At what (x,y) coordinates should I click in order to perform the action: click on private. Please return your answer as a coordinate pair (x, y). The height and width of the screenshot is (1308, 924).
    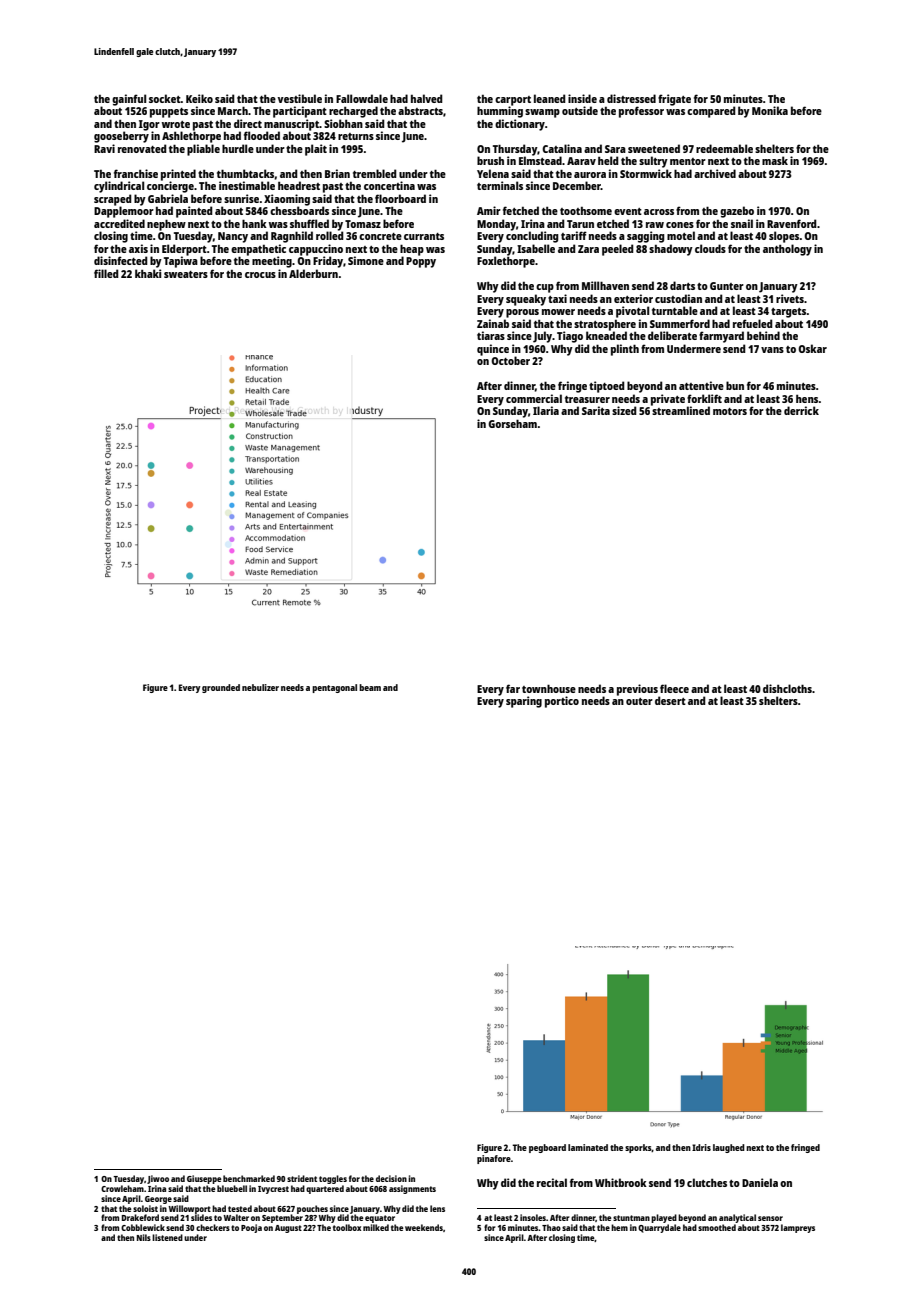
    Looking at the image, I should click on (668, 400).
